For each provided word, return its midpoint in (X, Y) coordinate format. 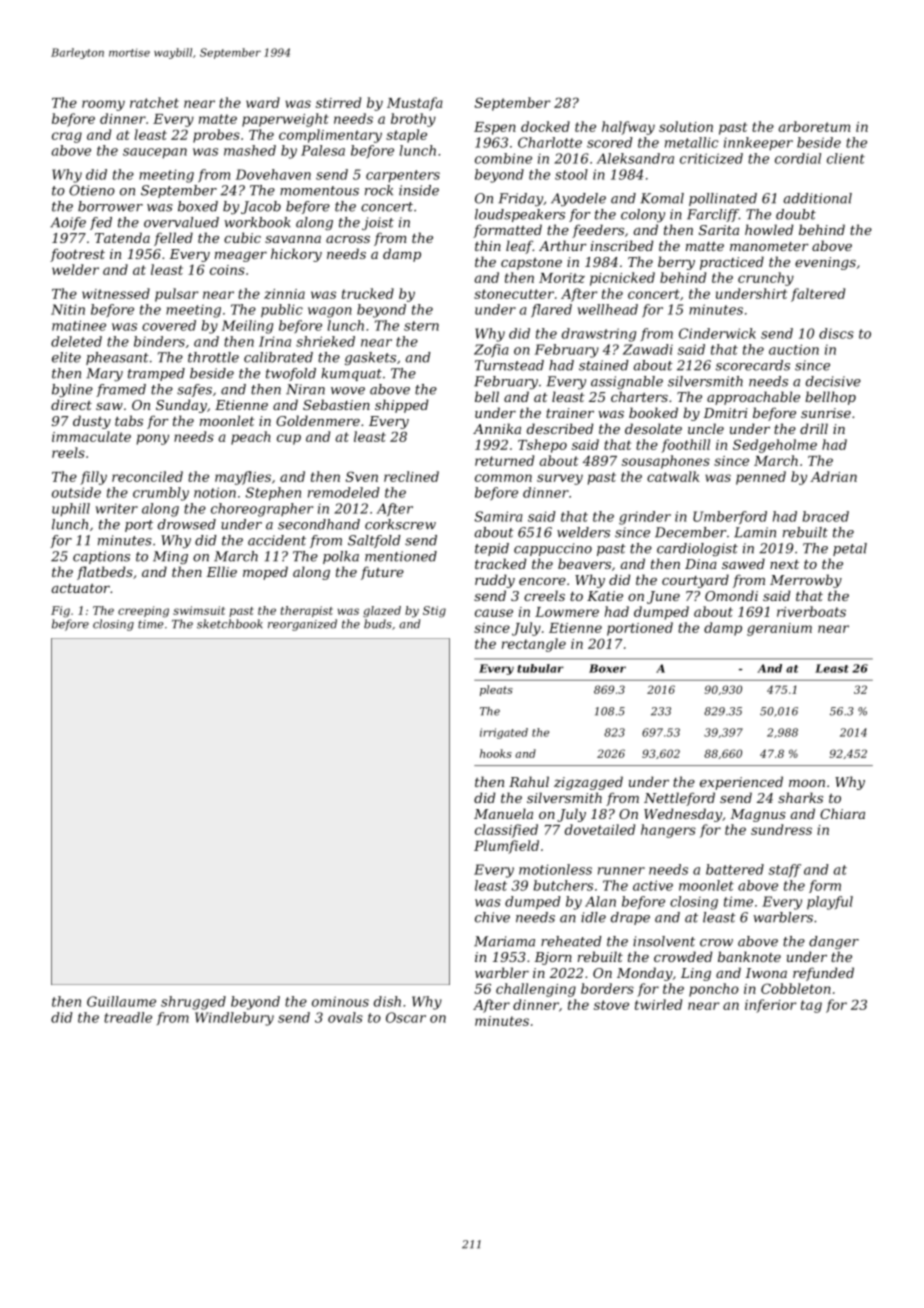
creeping (143, 612)
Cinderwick (717, 333)
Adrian (833, 476)
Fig (60, 612)
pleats (496, 690)
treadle (128, 1017)
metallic (691, 142)
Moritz (562, 278)
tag (811, 1006)
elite (66, 357)
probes (216, 136)
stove (611, 1005)
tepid (492, 549)
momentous (319, 191)
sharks (800, 797)
